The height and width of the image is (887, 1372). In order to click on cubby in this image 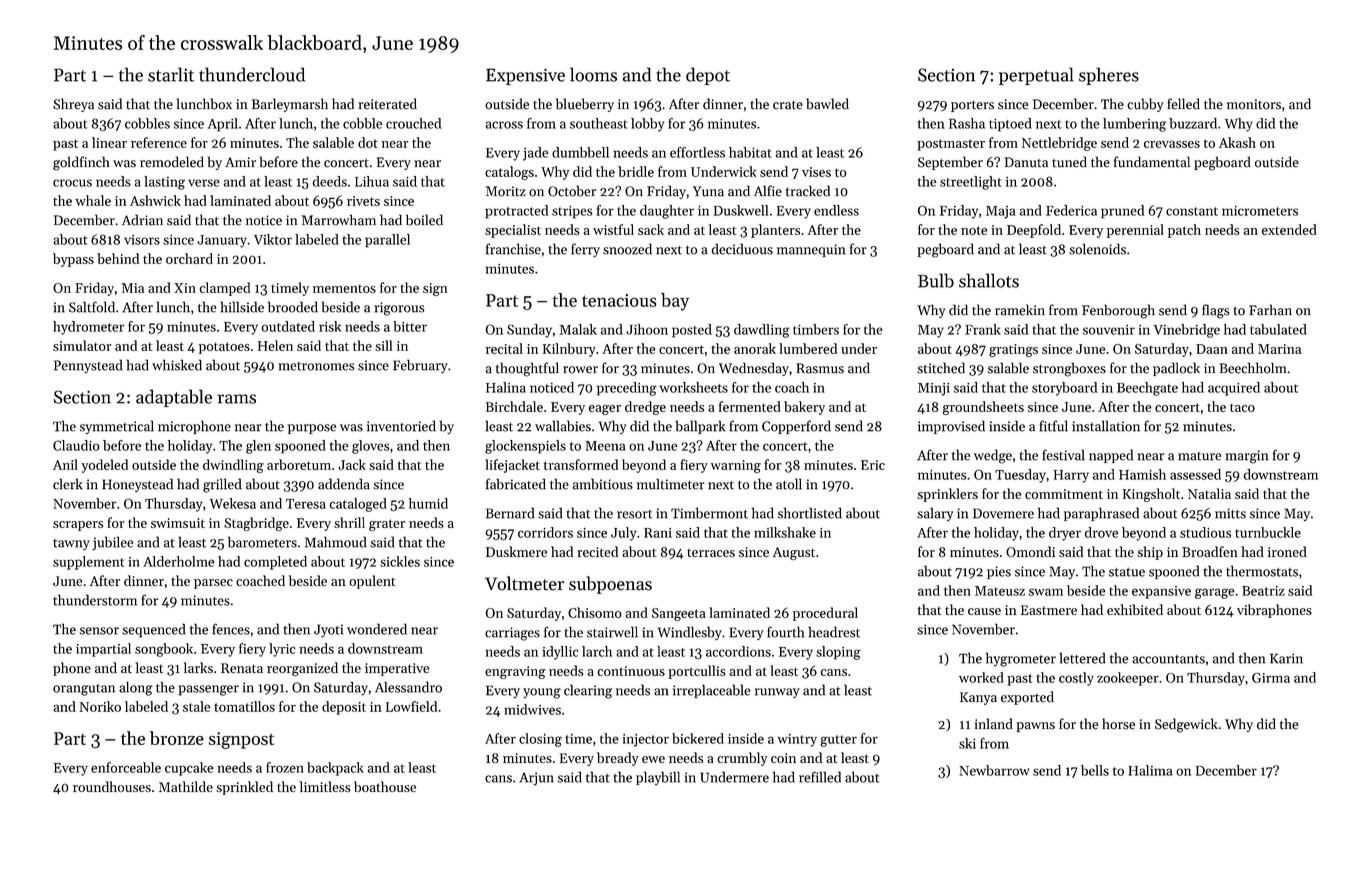, I will do `click(1145, 105)`.
